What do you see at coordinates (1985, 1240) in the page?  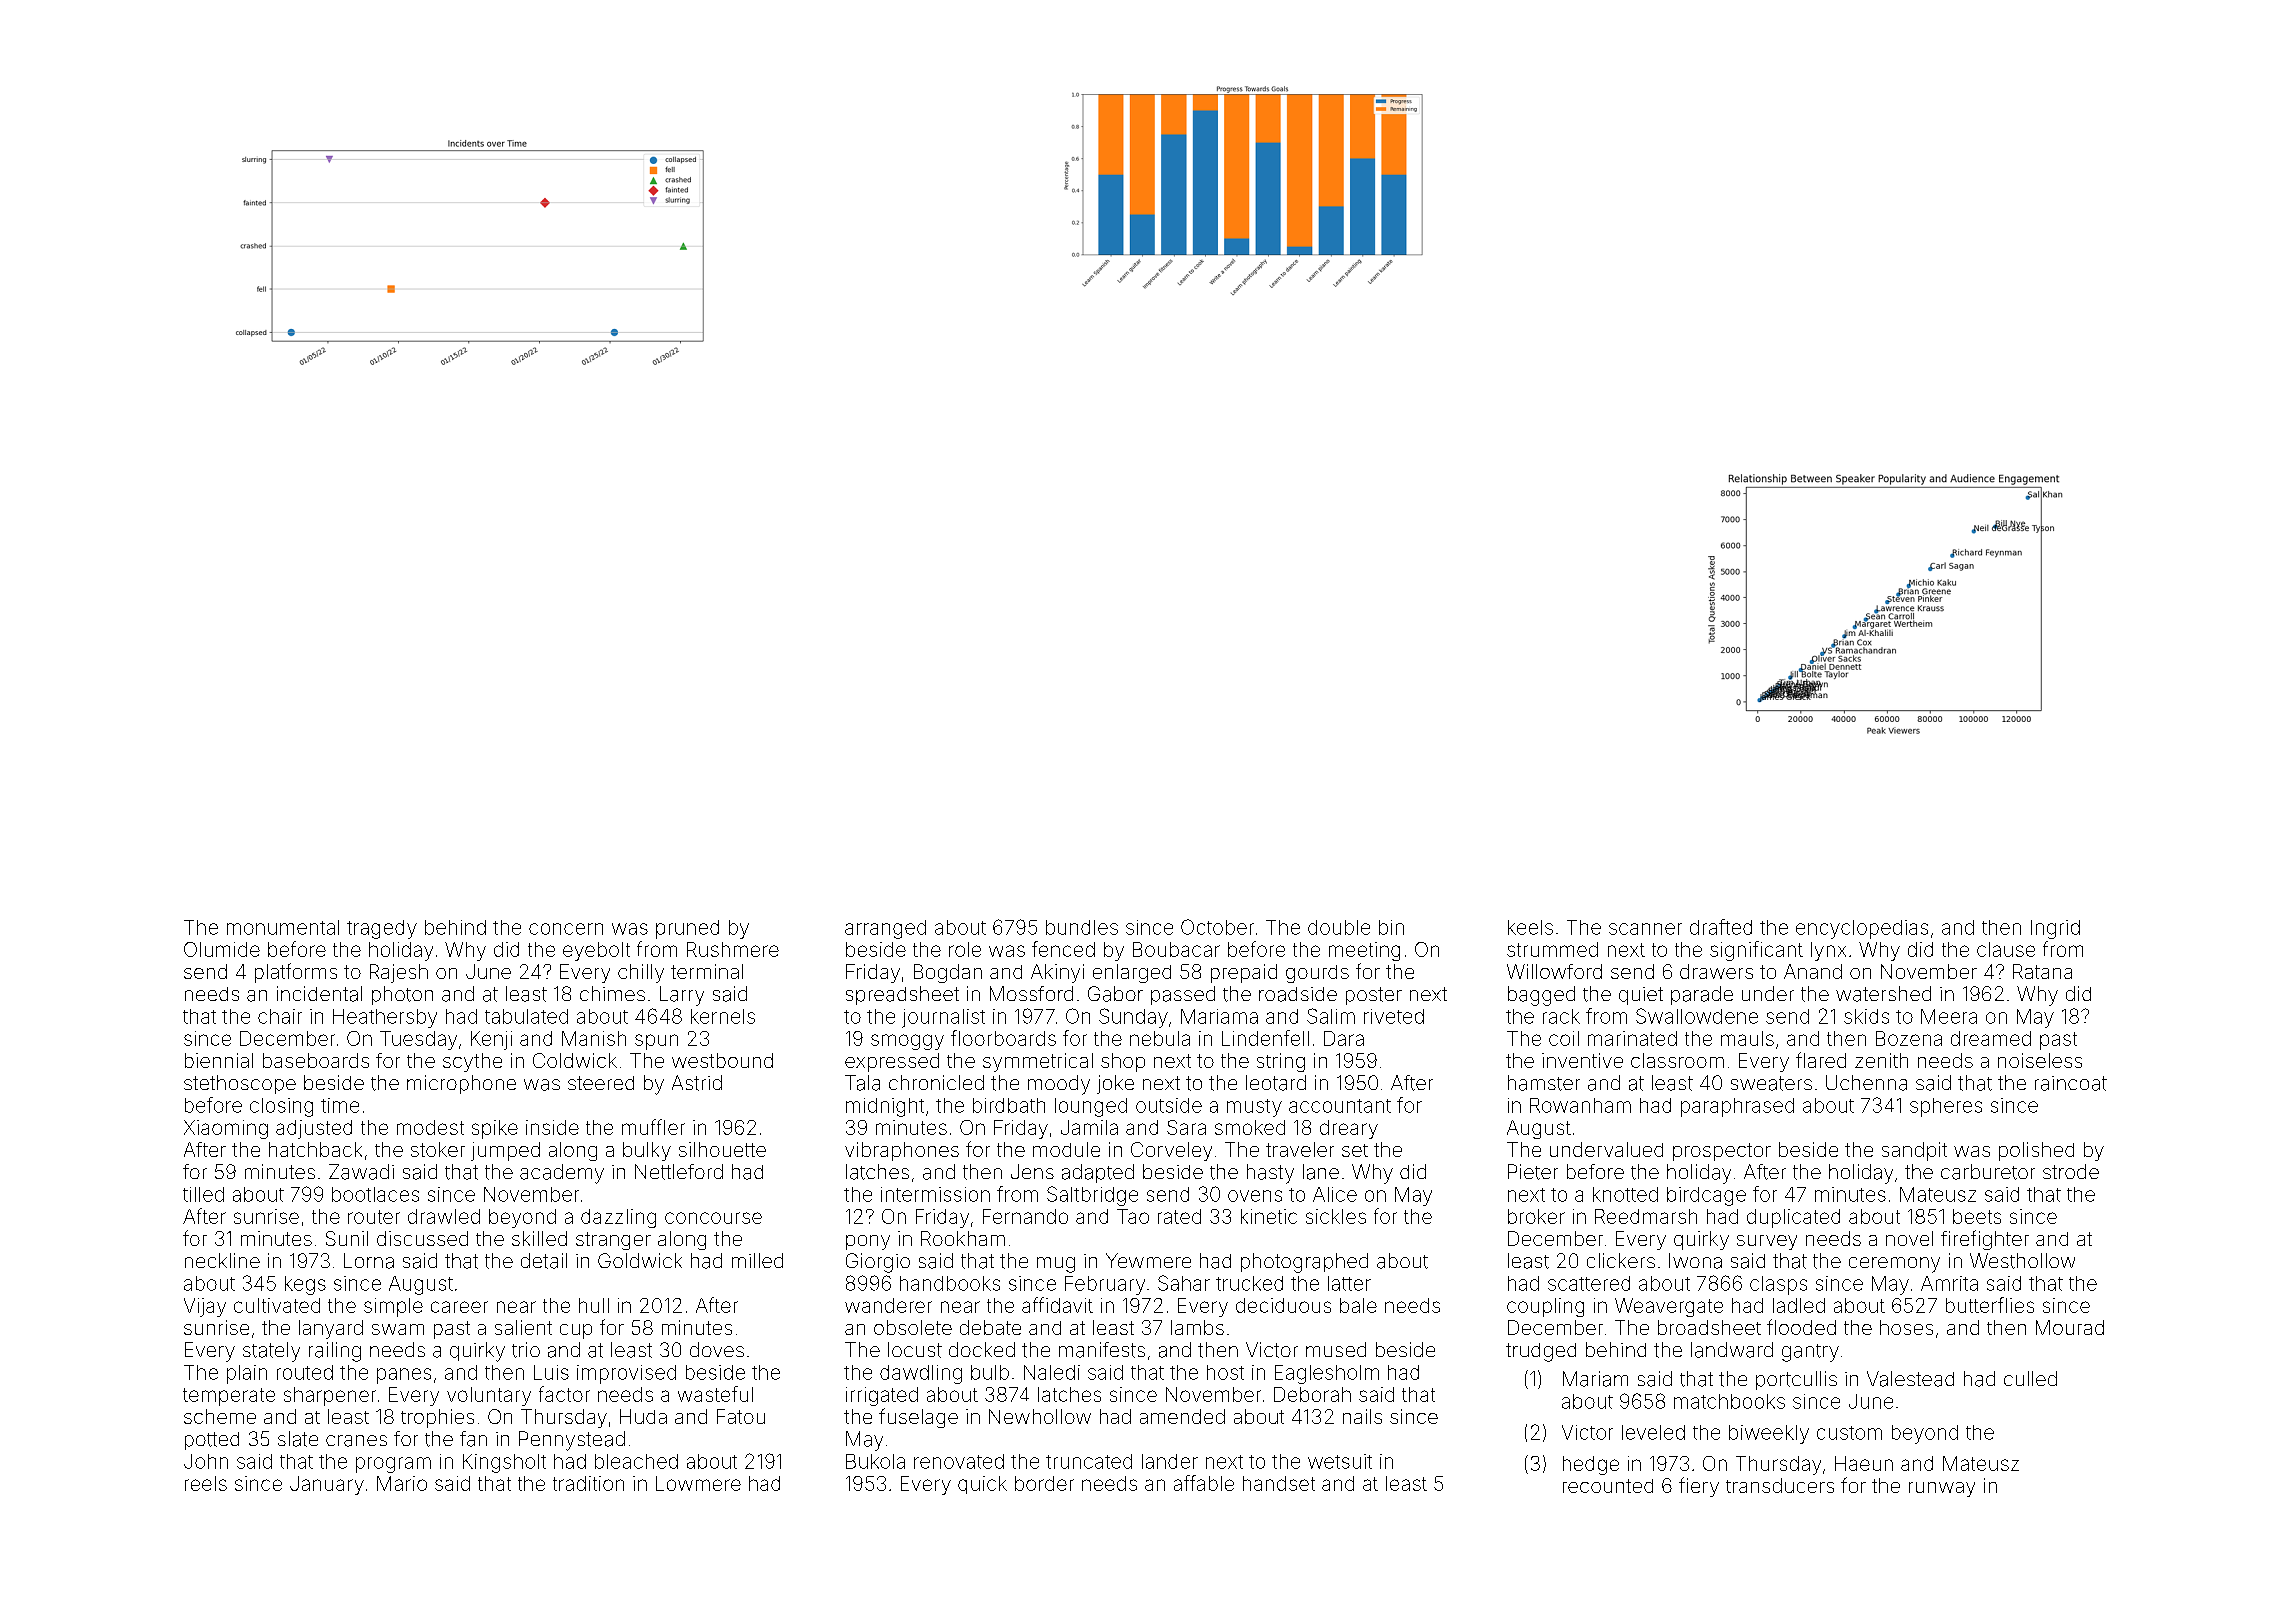 I see `firefighter` at bounding box center [1985, 1240].
